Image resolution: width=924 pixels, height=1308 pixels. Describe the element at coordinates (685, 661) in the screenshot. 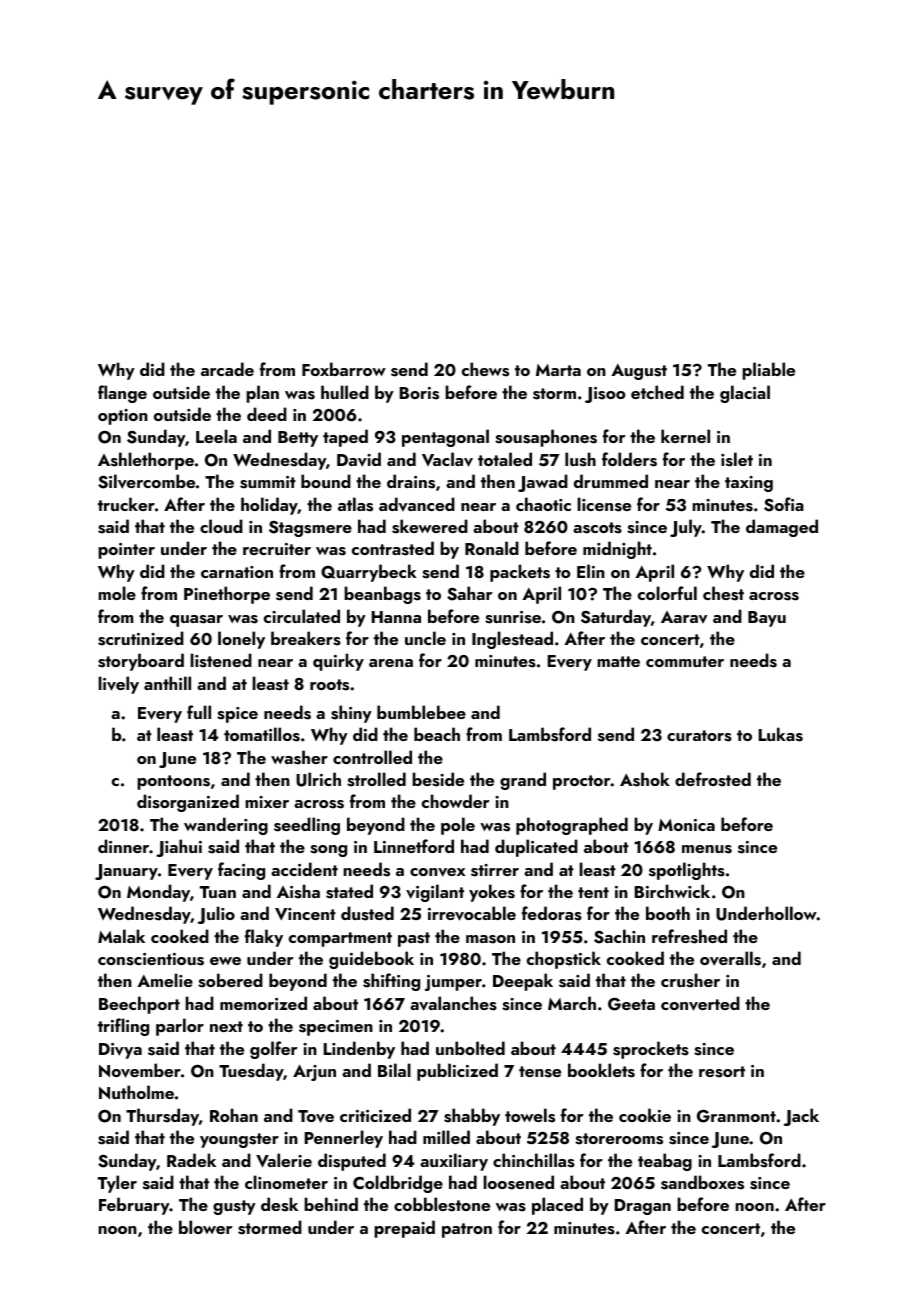

I see `commuter` at that location.
